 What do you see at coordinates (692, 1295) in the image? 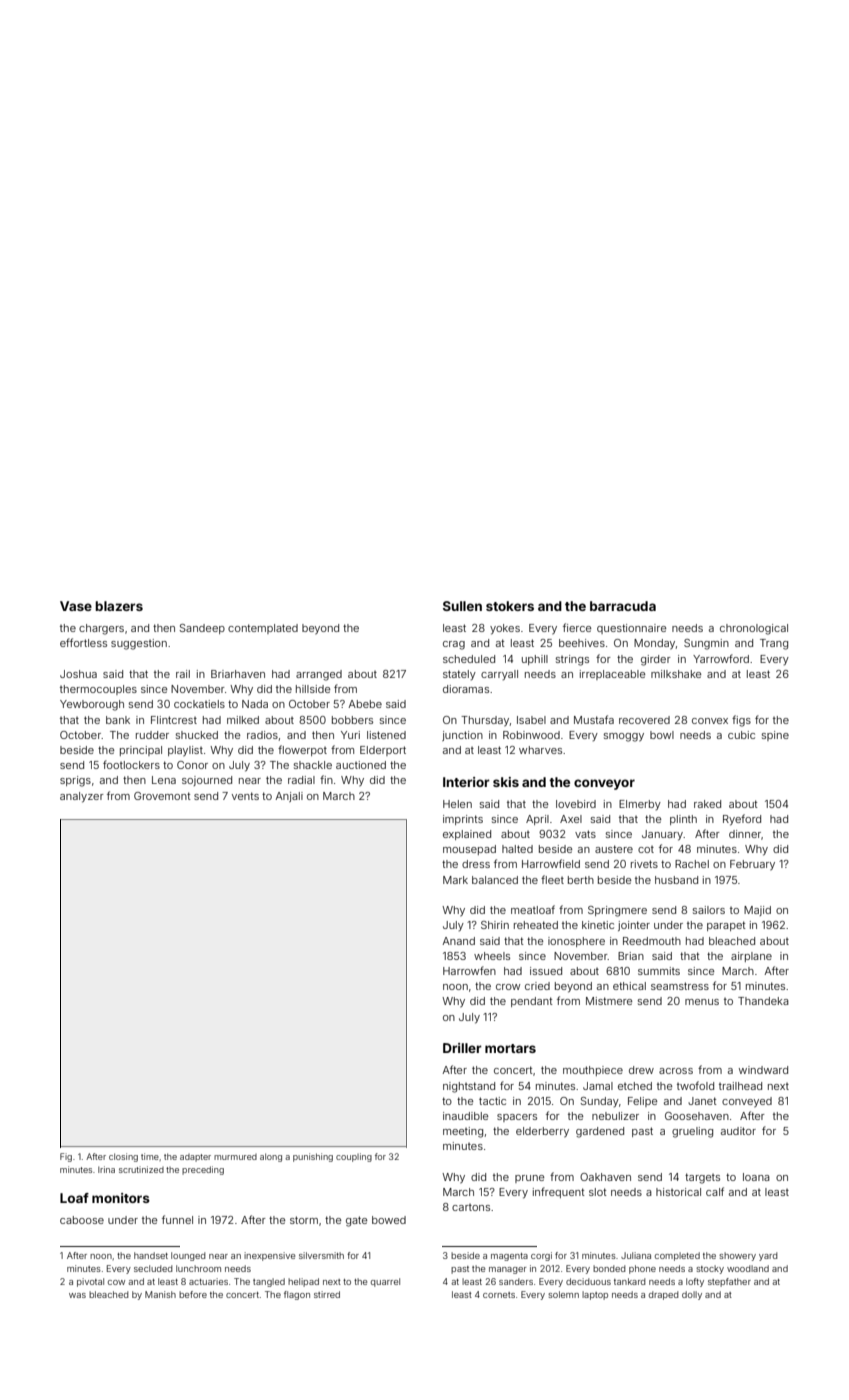
I see `dolly` at bounding box center [692, 1295].
